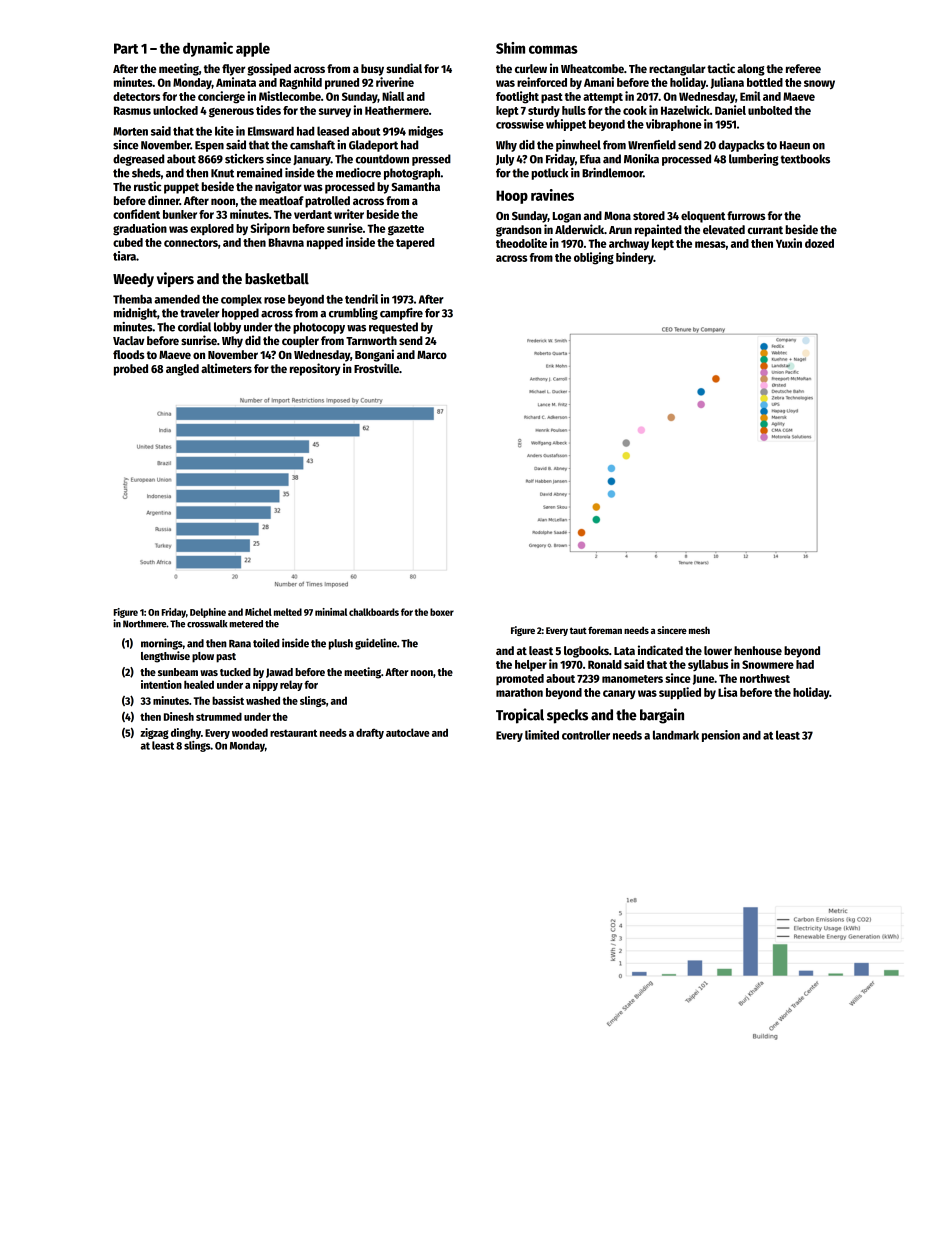  I want to click on lumbering, so click(754, 160).
